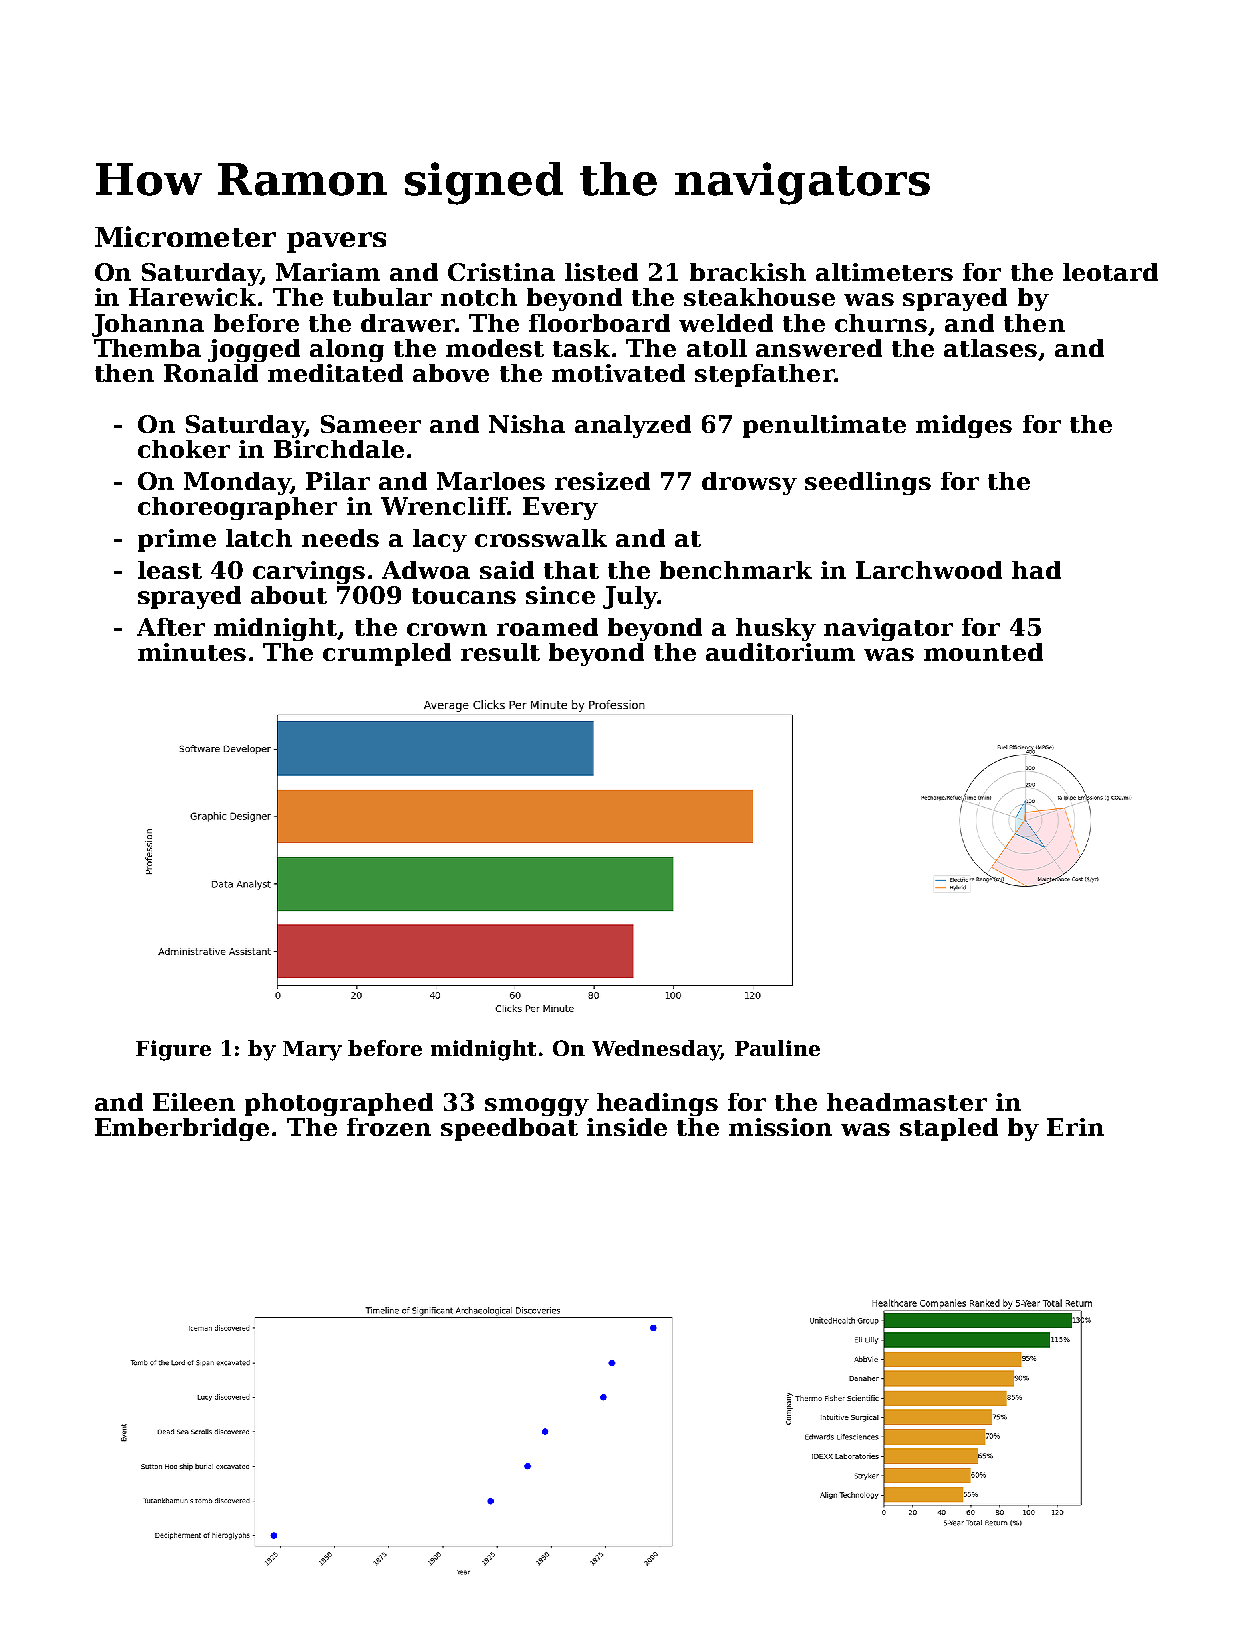 The height and width of the page is (1627, 1257). I want to click on Mary, so click(312, 1051).
